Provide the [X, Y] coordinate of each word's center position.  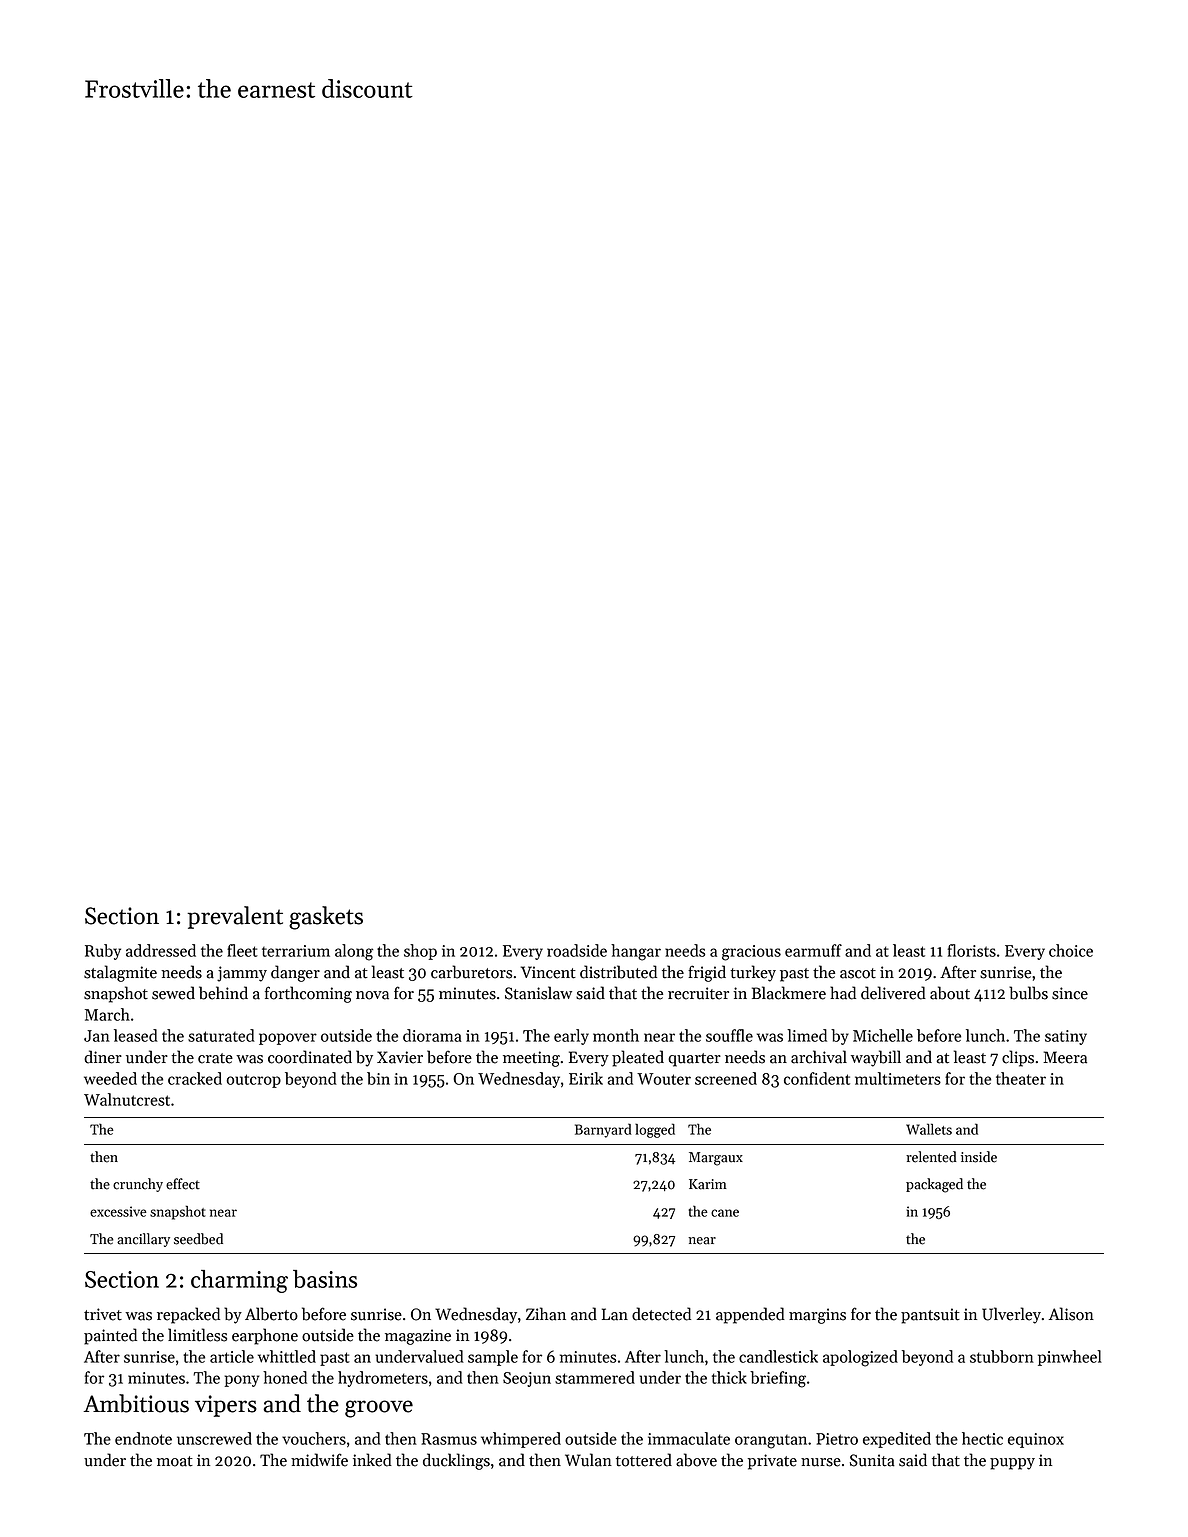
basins [325, 1279]
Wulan [588, 1460]
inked [372, 1460]
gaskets [326, 918]
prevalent [235, 917]
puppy [1012, 1464]
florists [971, 950]
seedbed [198, 1239]
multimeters [898, 1078]
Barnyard [603, 1130]
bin [378, 1078]
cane [725, 1213]
